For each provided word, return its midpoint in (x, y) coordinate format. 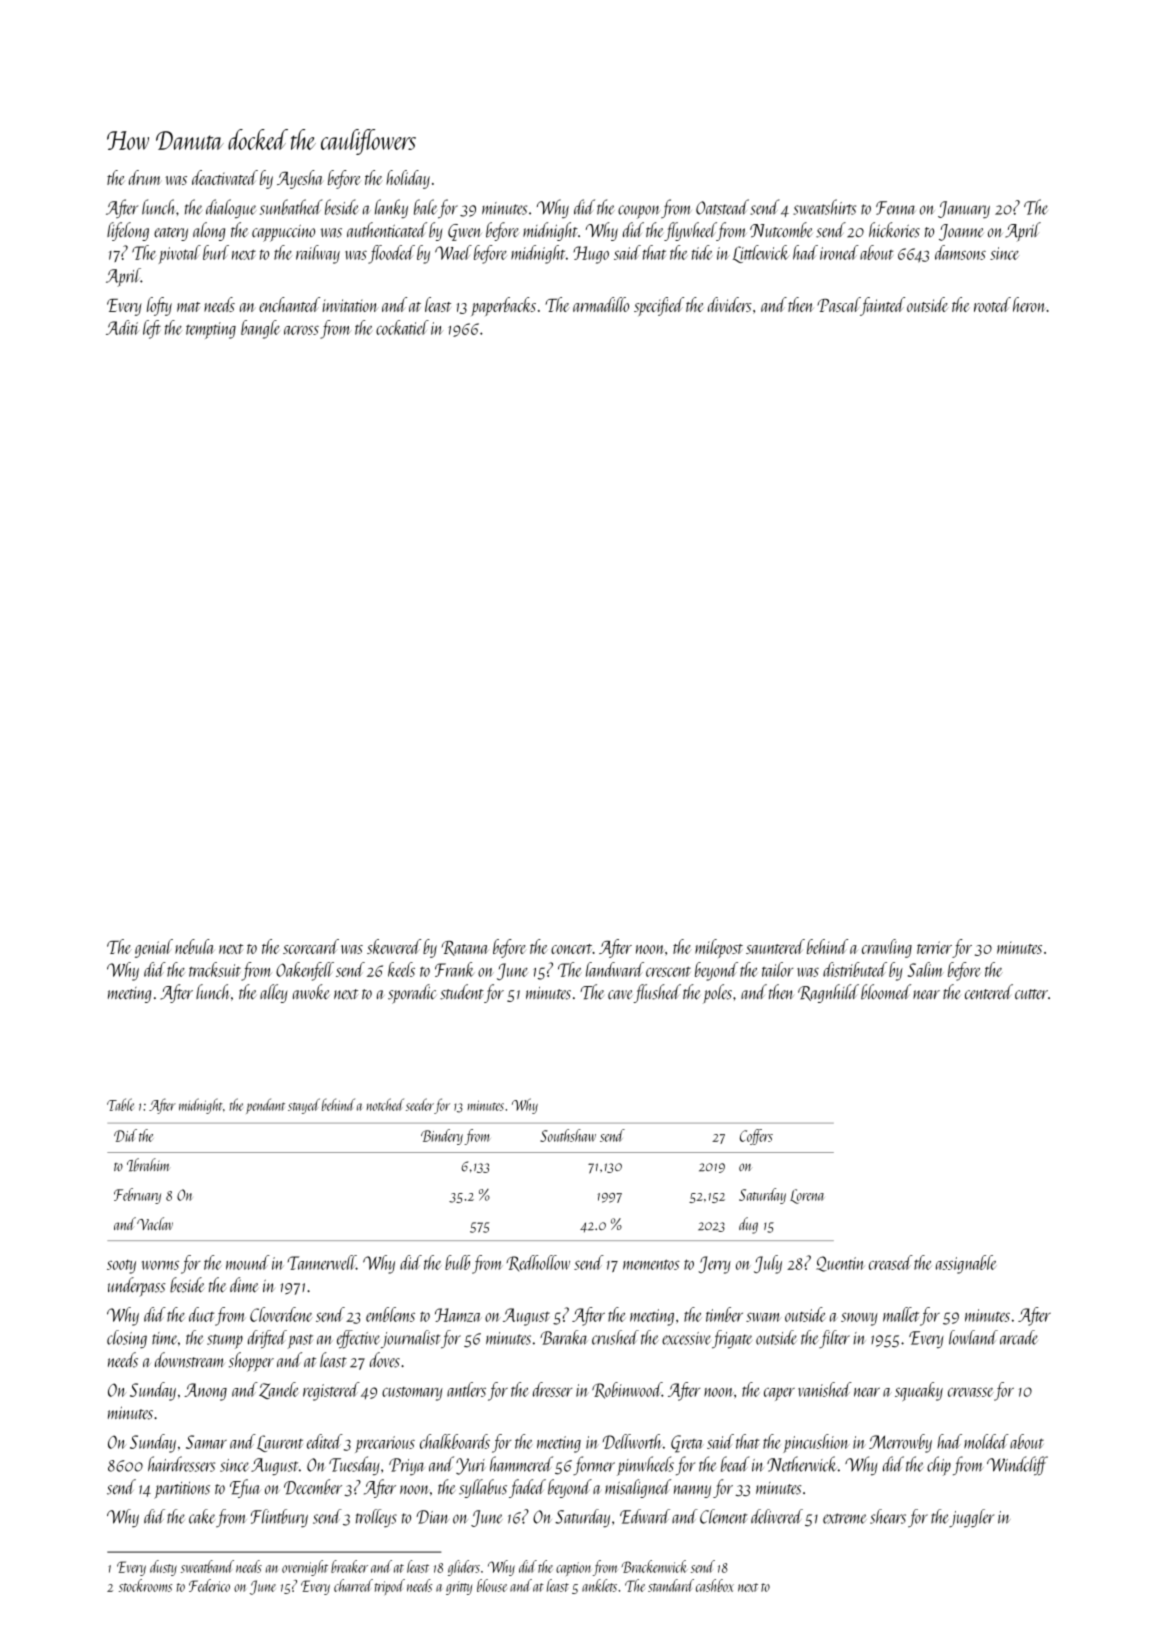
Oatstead (722, 207)
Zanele (278, 1390)
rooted (992, 304)
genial (154, 948)
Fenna (895, 208)
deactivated (225, 177)
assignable (966, 1264)
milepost (719, 948)
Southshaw (568, 1135)
